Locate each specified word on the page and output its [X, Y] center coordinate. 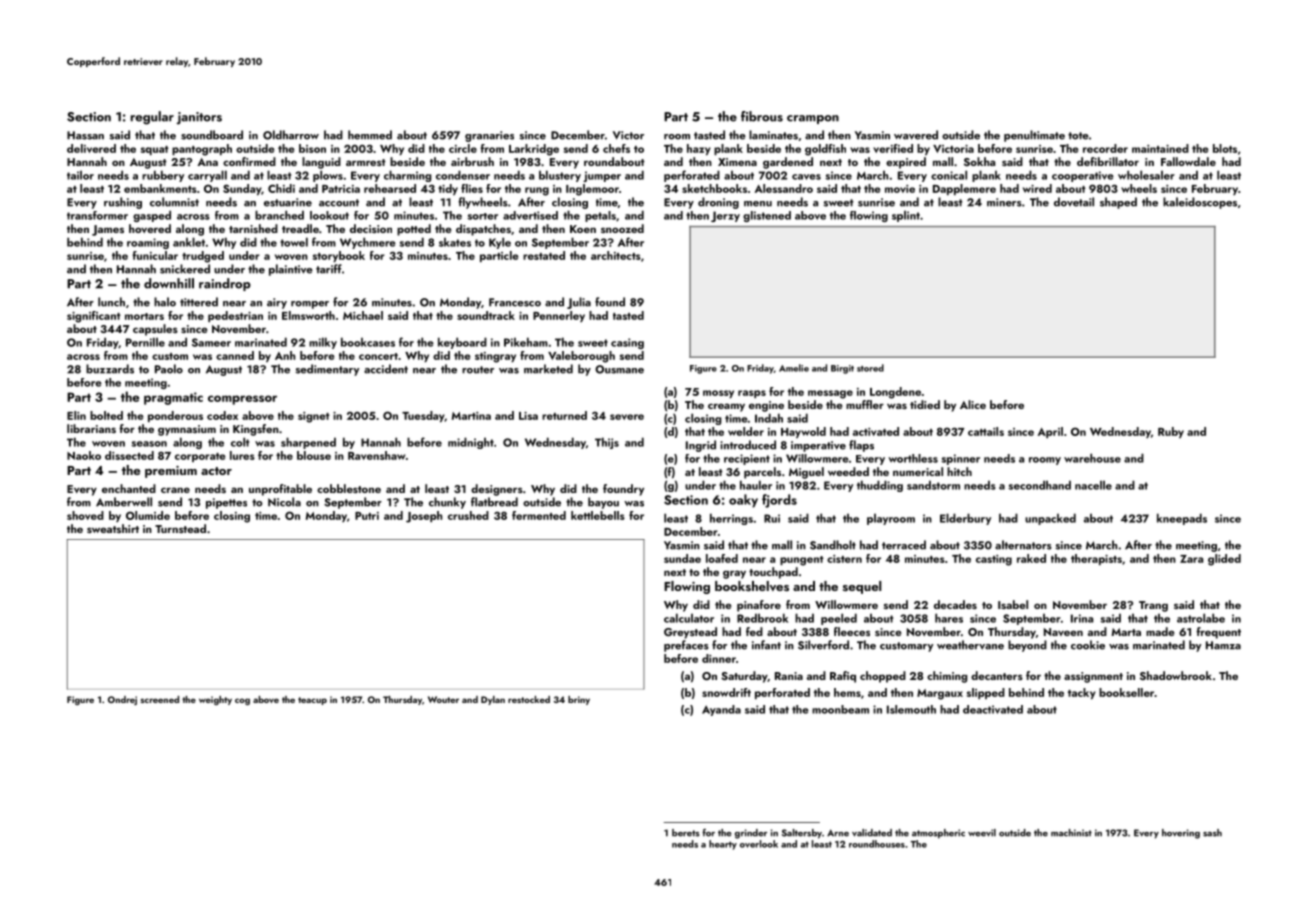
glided [1224, 560]
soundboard [212, 135]
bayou [603, 503]
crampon [813, 119]
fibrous [762, 116]
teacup [312, 701]
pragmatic [173, 398]
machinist [1071, 833]
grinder [751, 834]
